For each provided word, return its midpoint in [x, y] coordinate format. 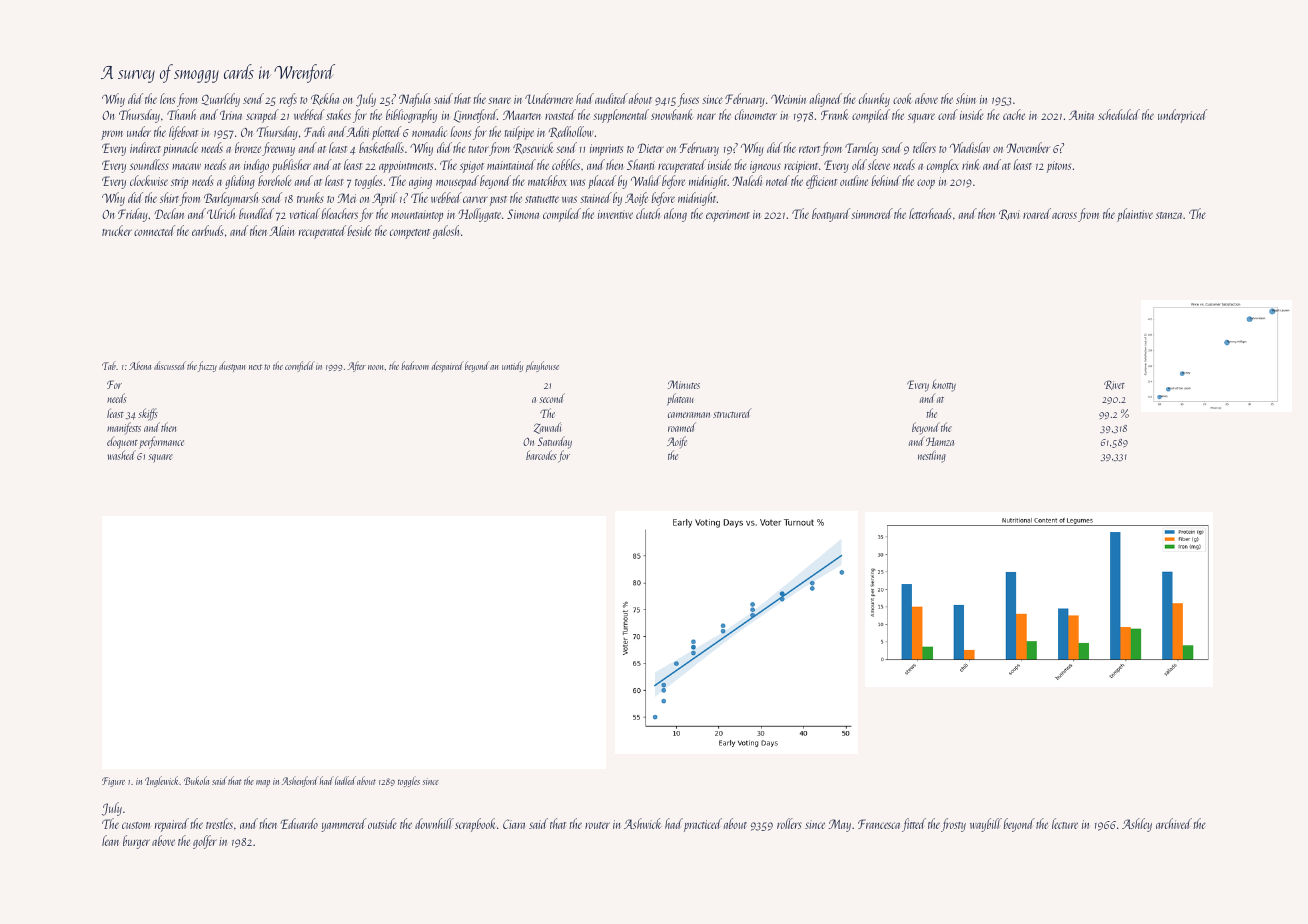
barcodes [541, 455]
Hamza [940, 441]
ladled [345, 780]
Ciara [514, 824]
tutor [478, 149]
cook [902, 98]
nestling [932, 457]
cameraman [689, 415]
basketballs [381, 147]
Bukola [196, 780]
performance [161, 442]
